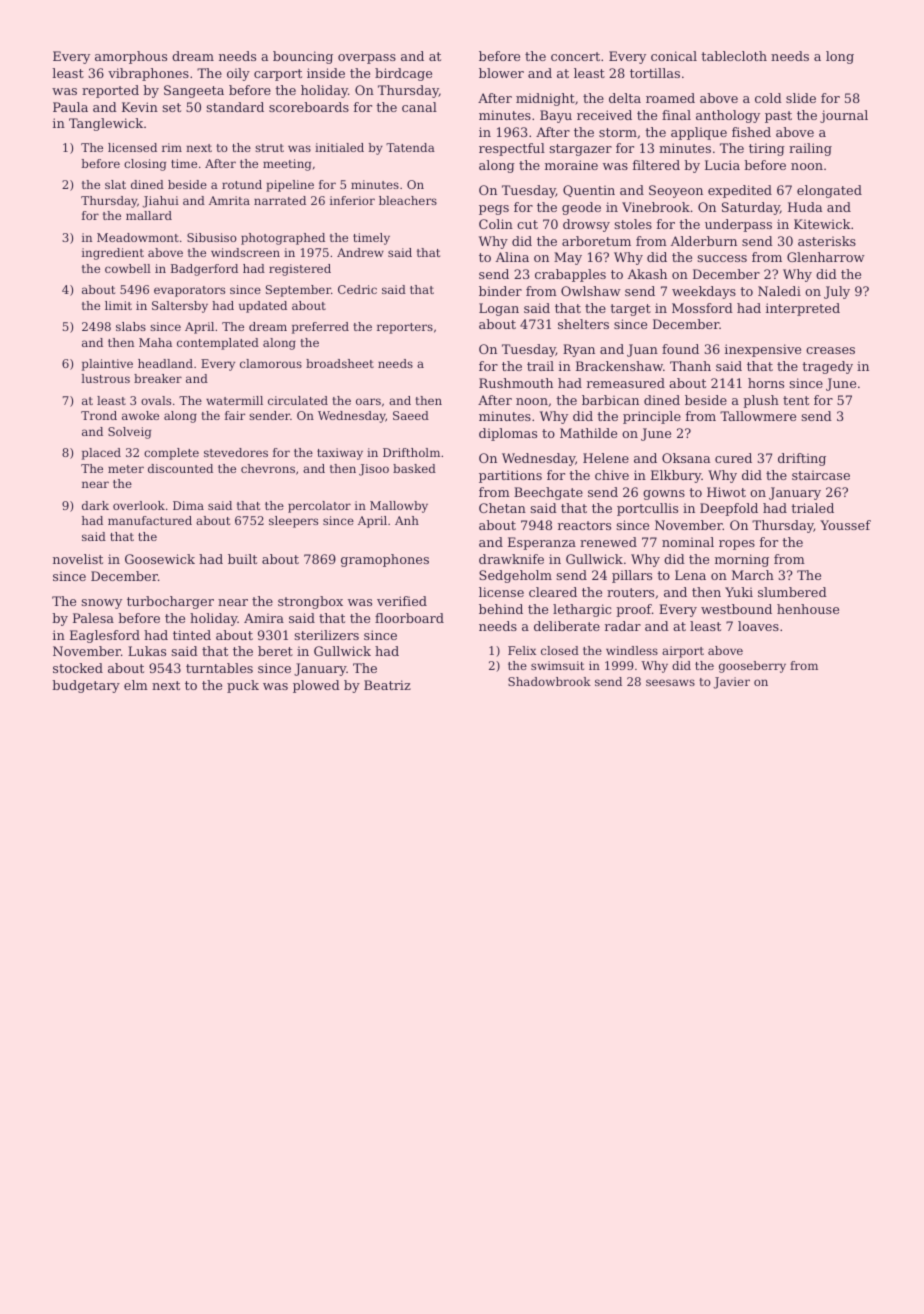  What do you see at coordinates (387, 685) in the screenshot?
I see `Beatriz` at bounding box center [387, 685].
